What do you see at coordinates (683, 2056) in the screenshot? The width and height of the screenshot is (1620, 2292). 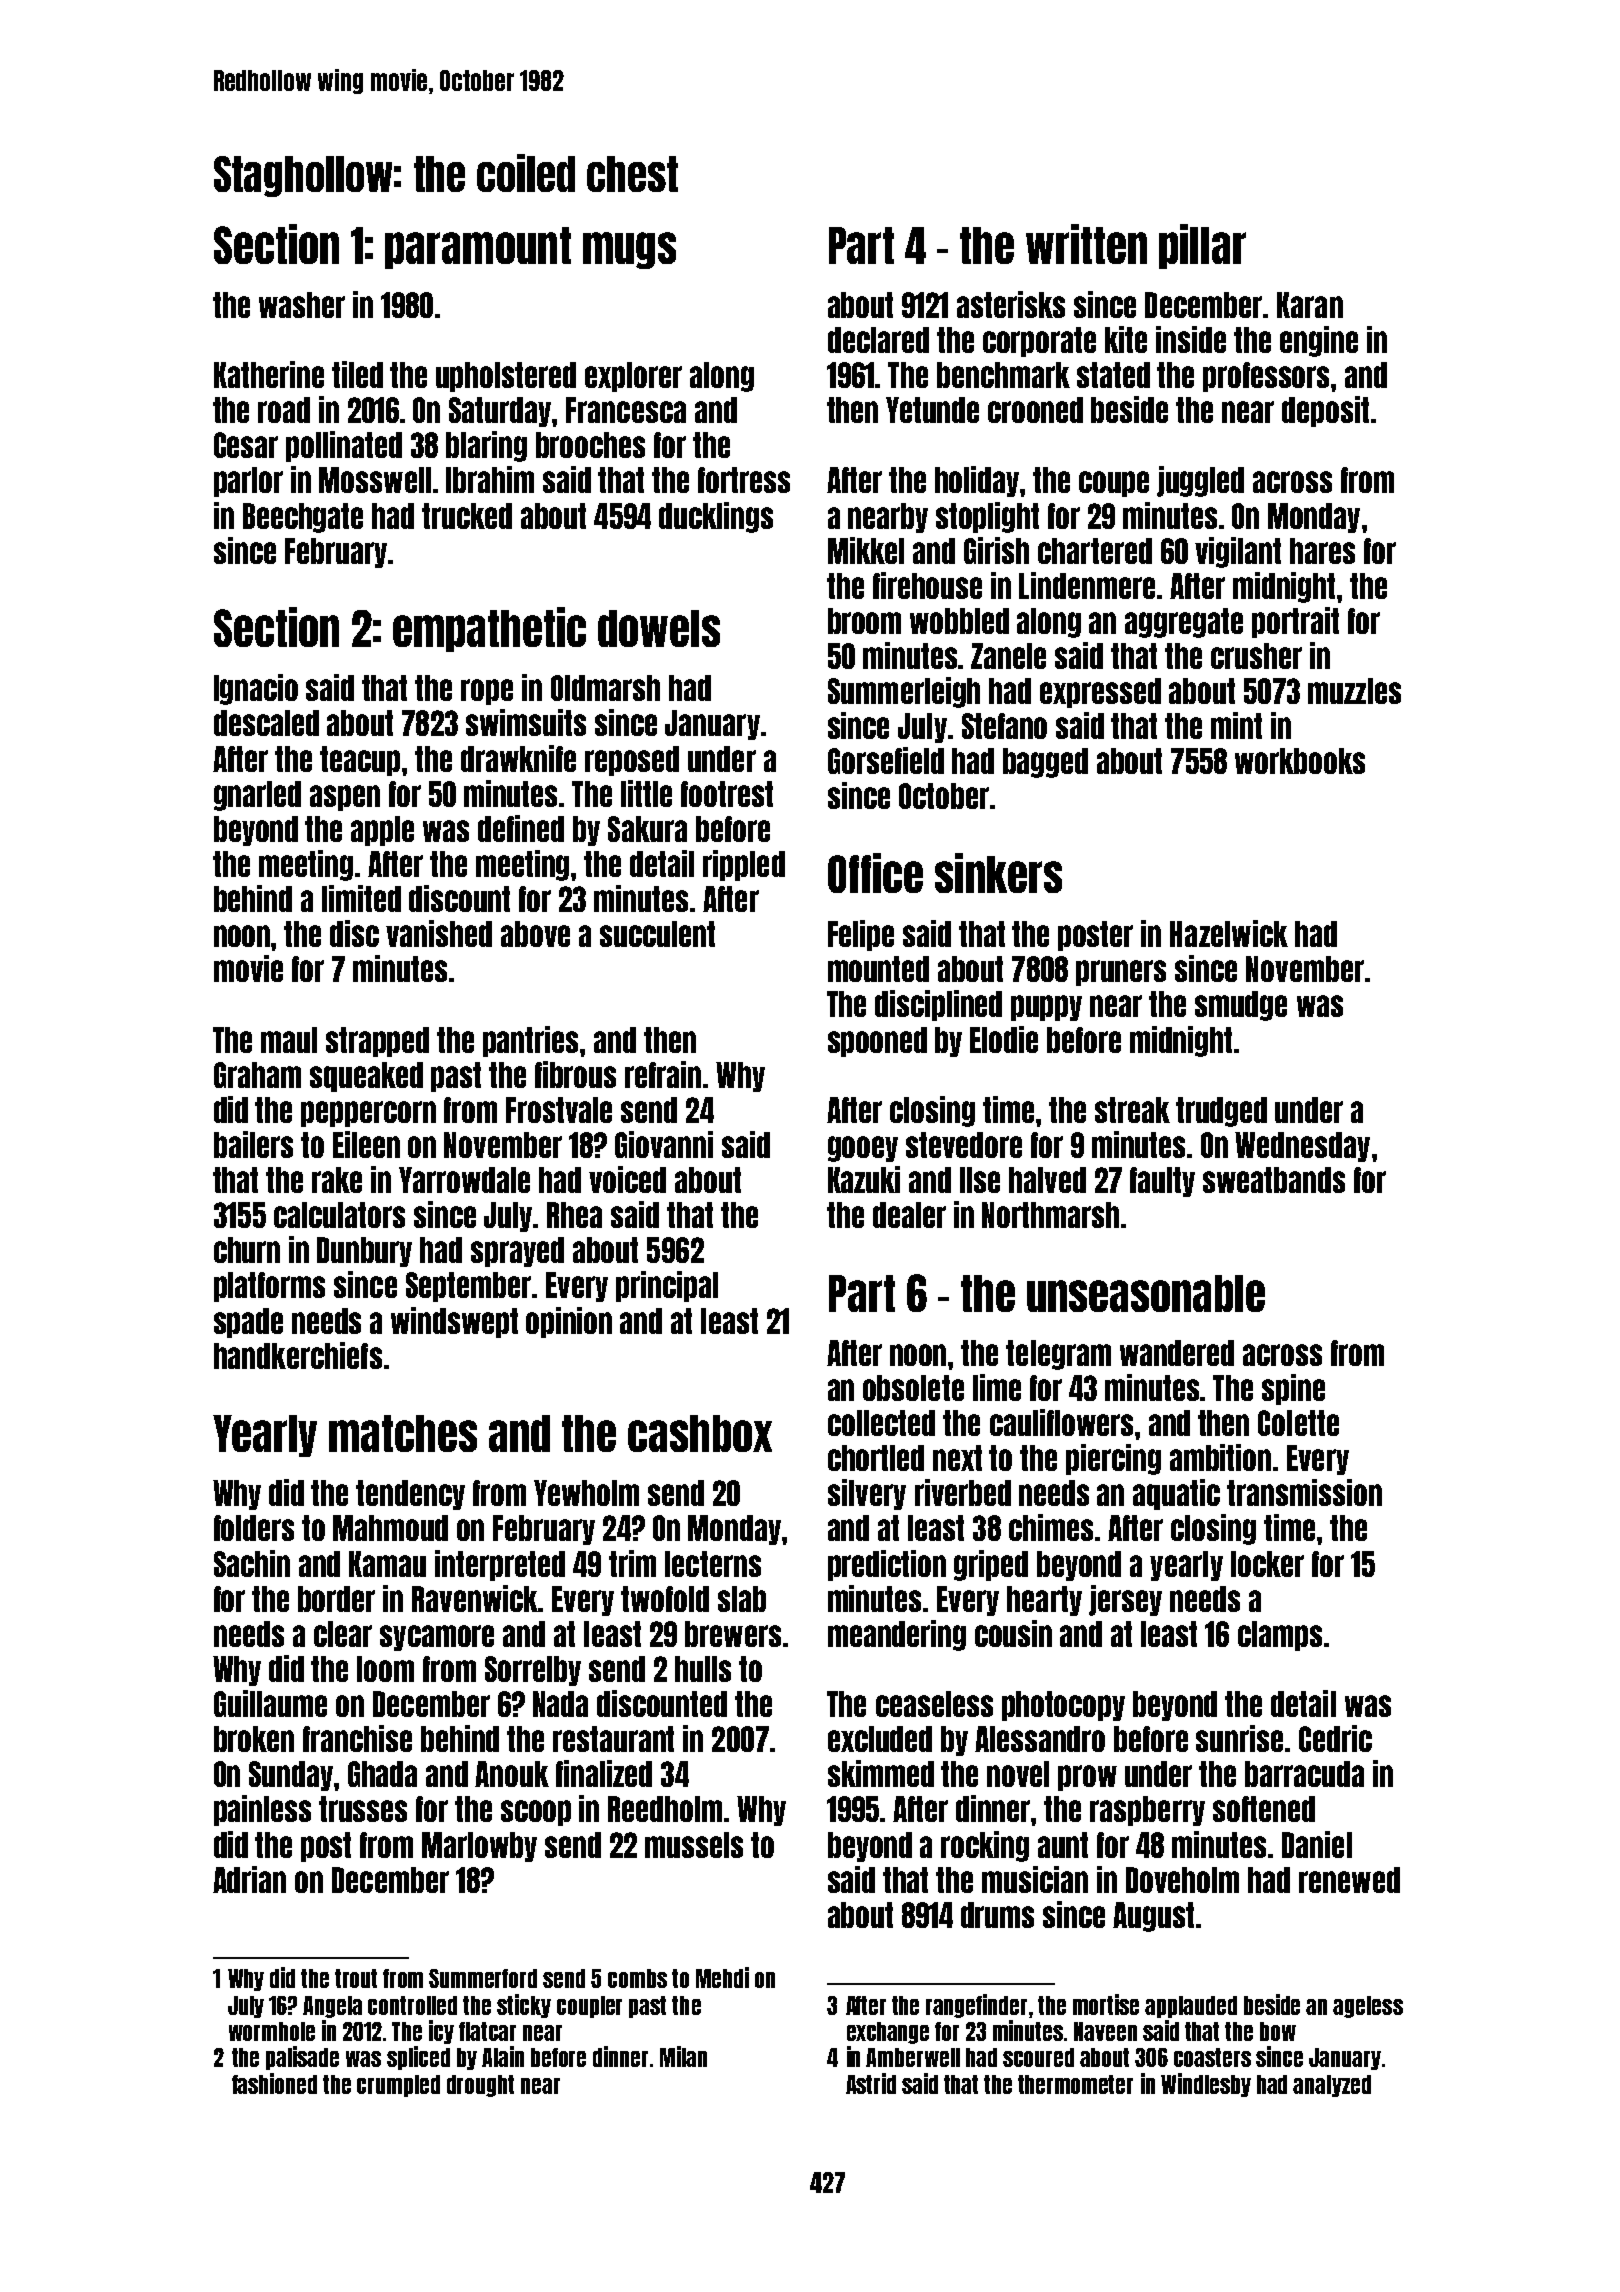 I see `Milan` at bounding box center [683, 2056].
